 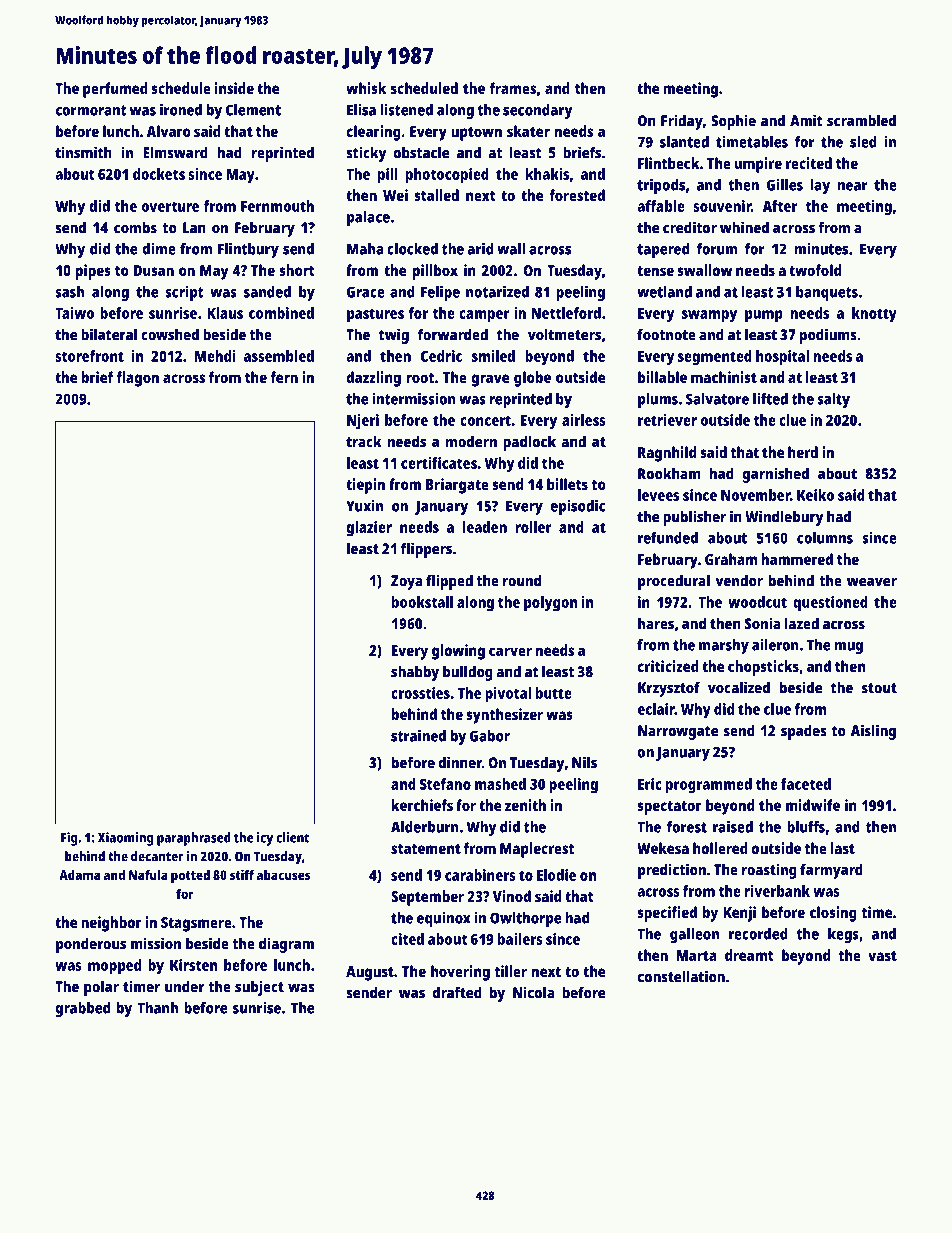 What do you see at coordinates (369, 529) in the screenshot?
I see `glazier` at bounding box center [369, 529].
